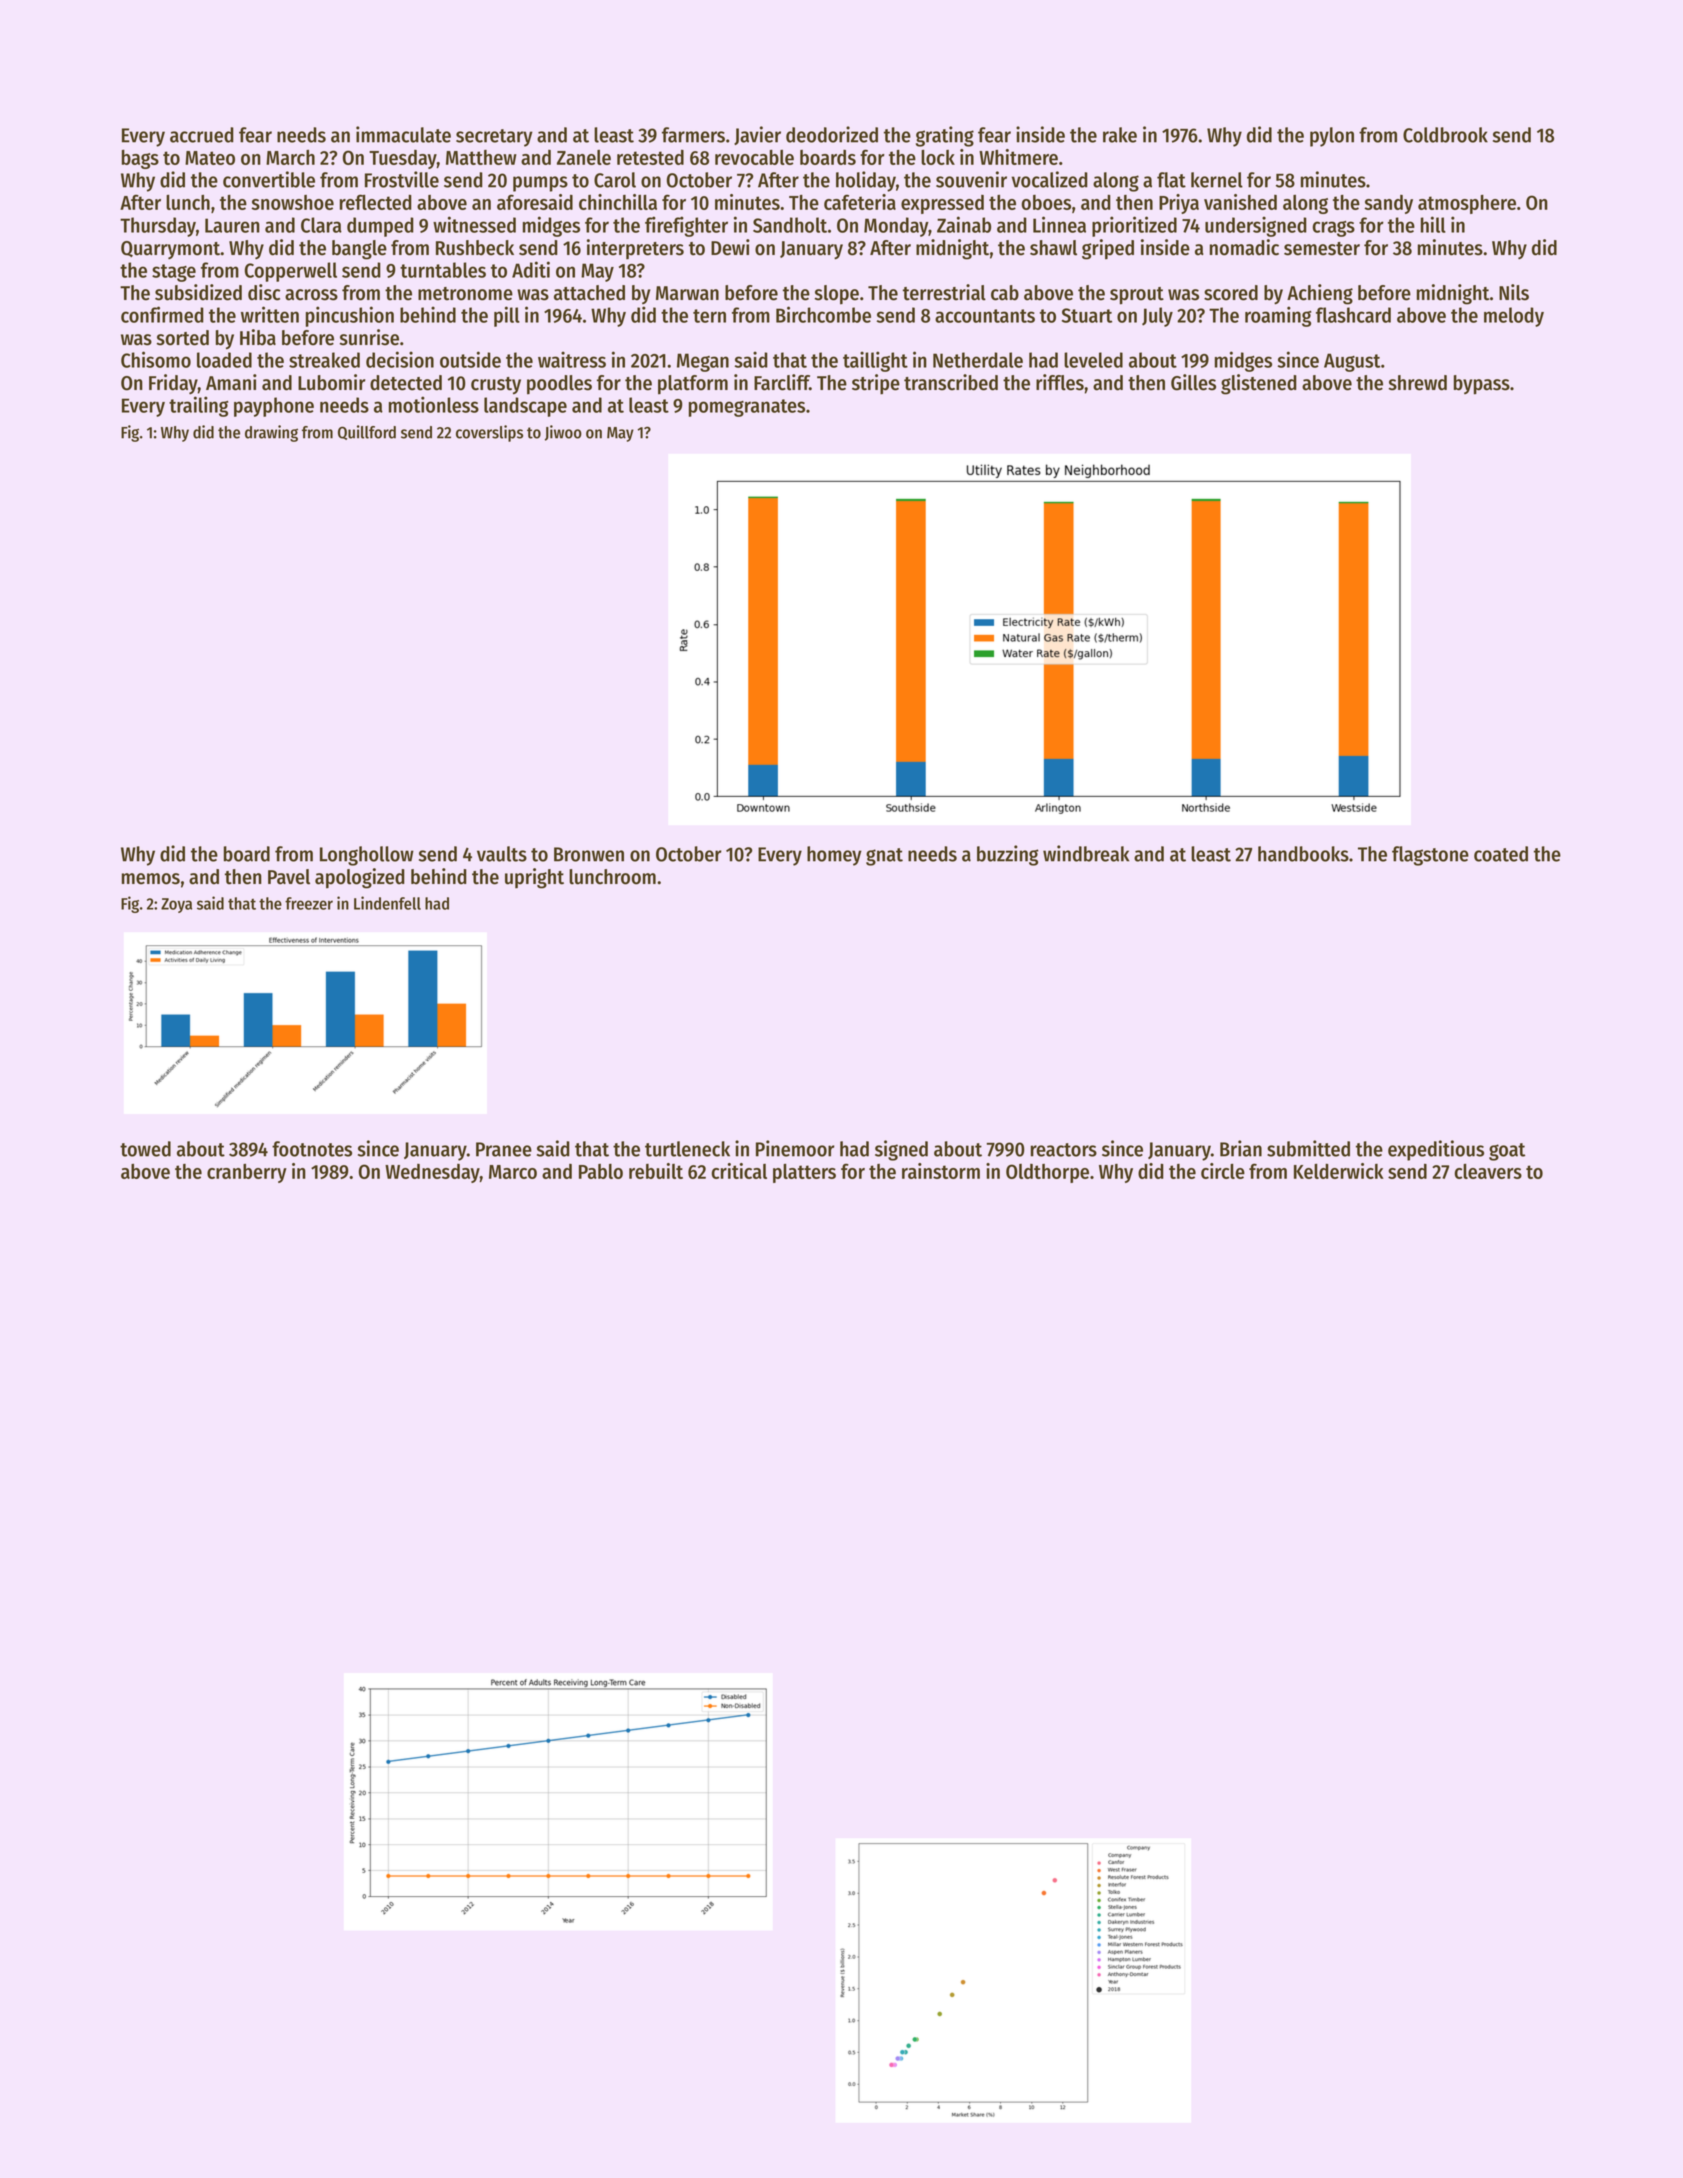 This document has width=1683, height=2178. What do you see at coordinates (1259, 384) in the document?
I see `glistened` at bounding box center [1259, 384].
